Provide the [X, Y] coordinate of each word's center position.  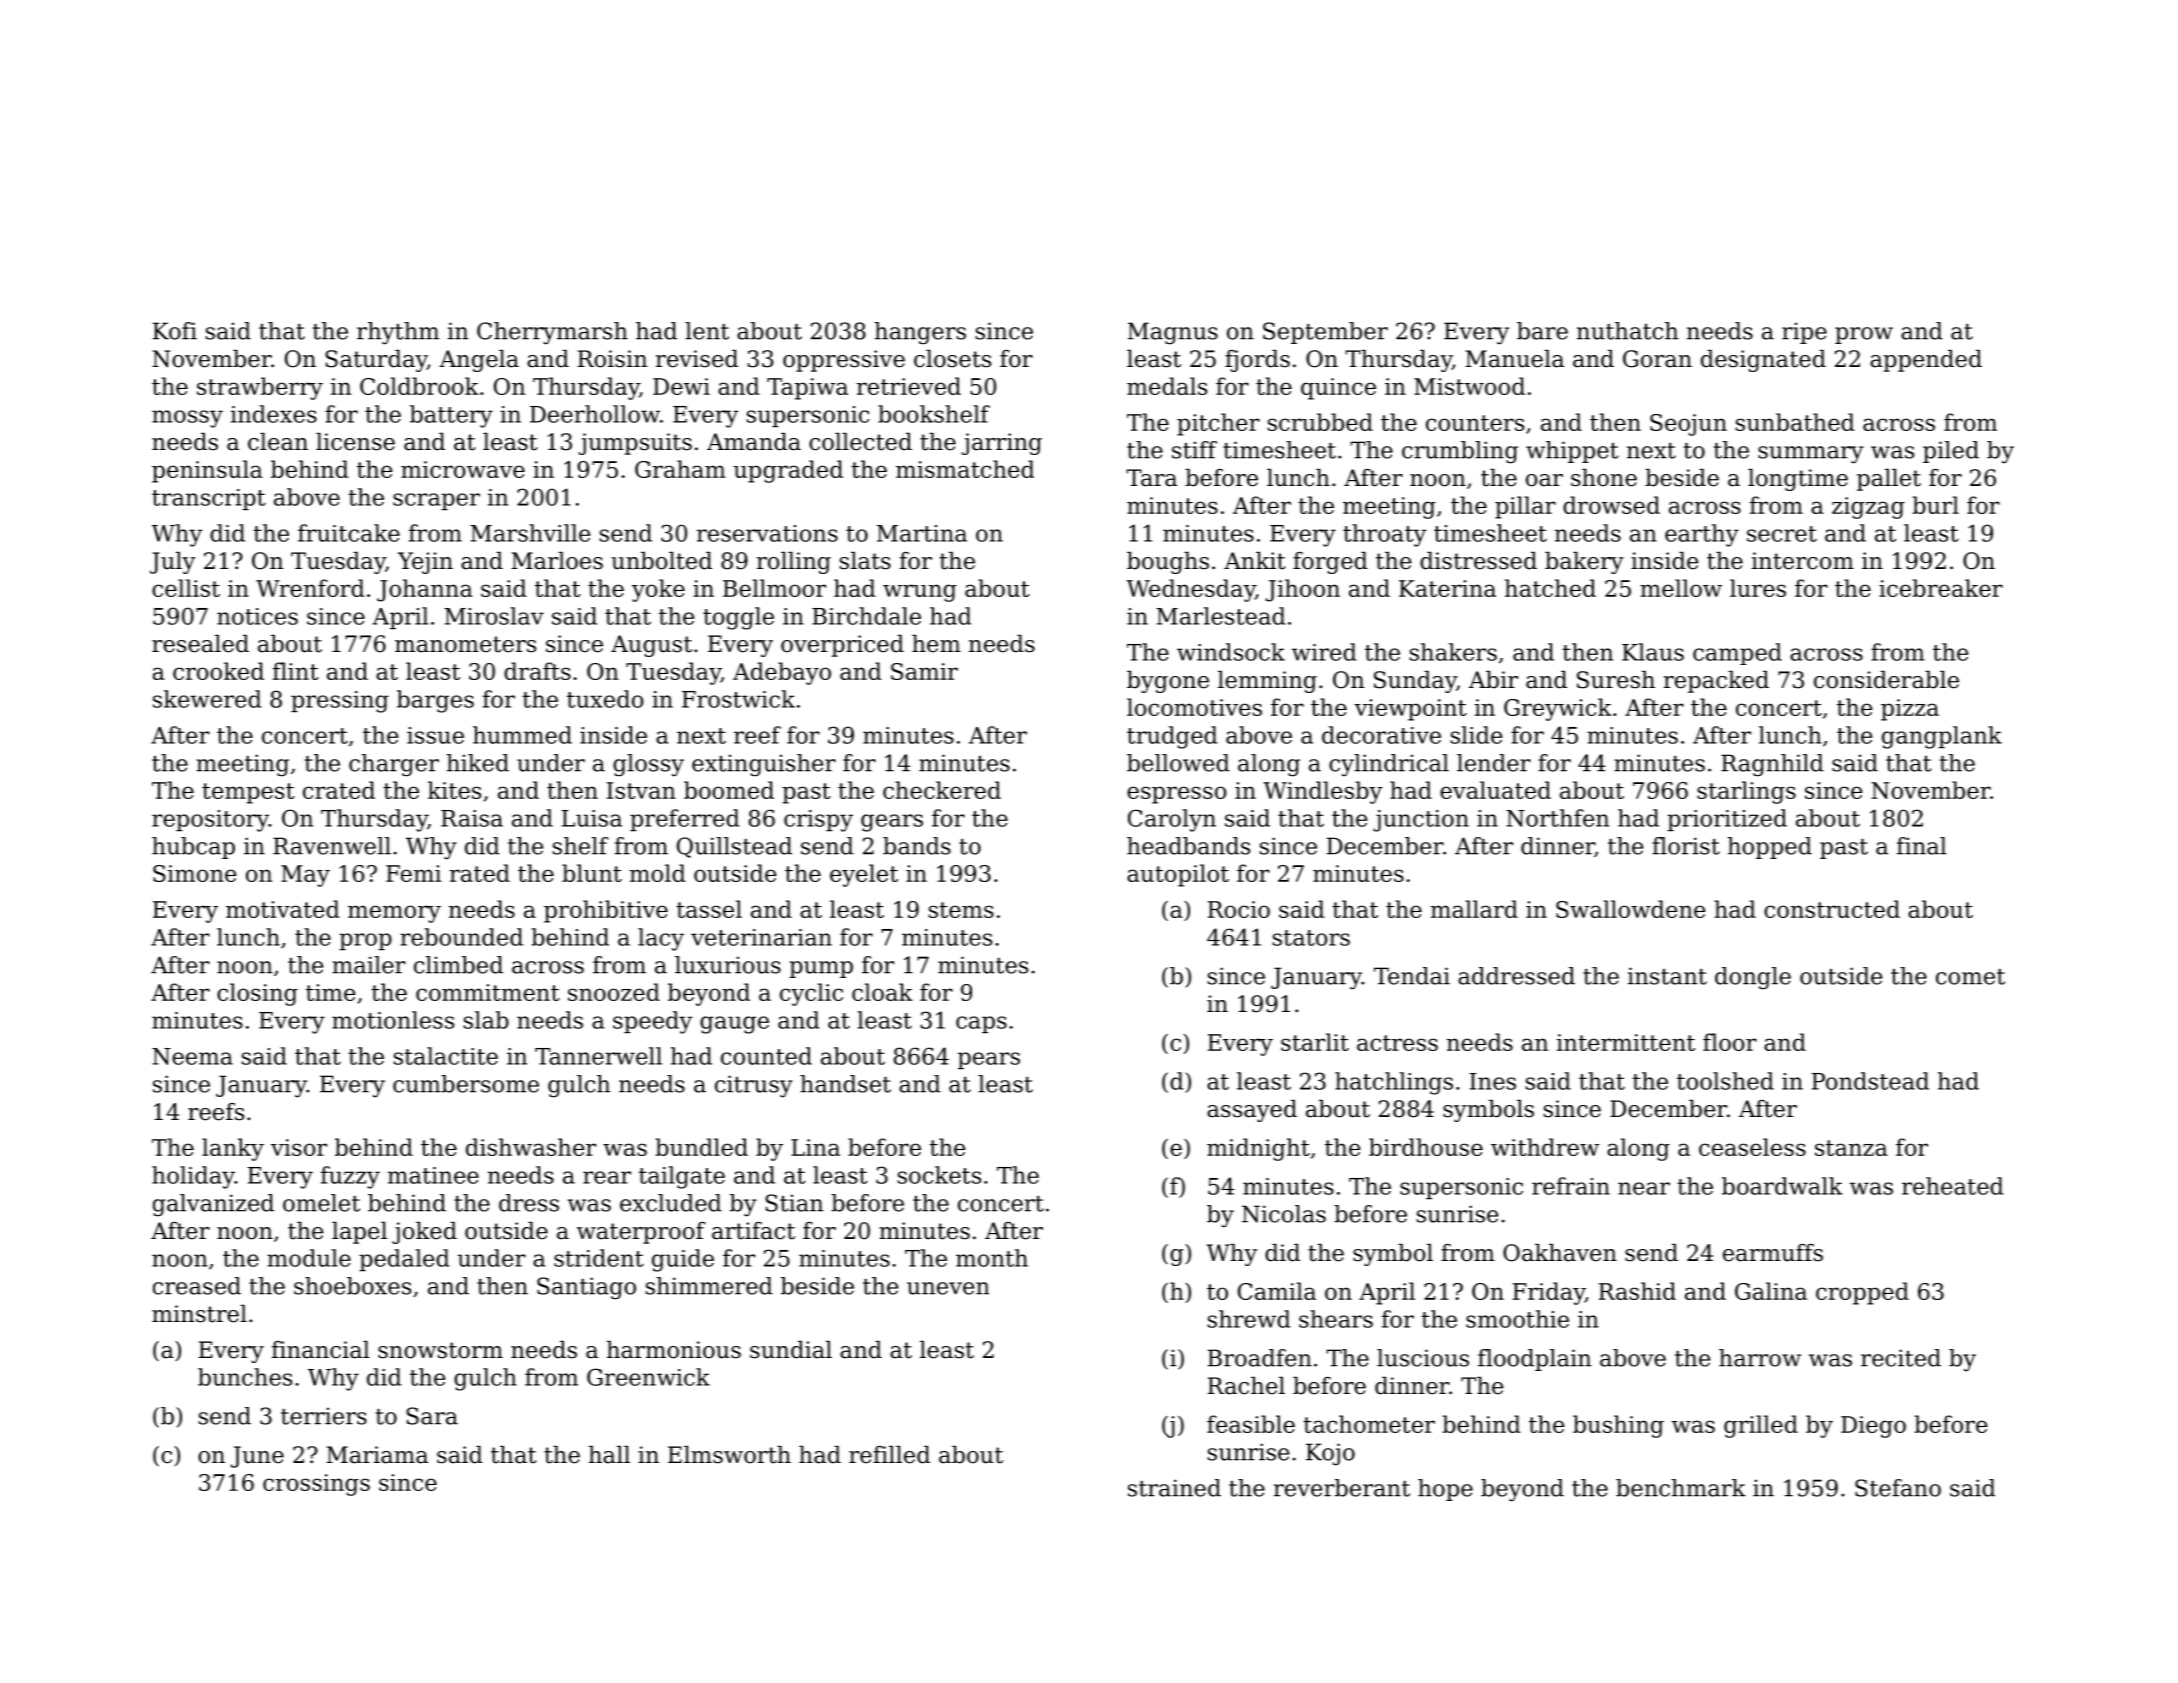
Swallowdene [1631, 909]
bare [1542, 331]
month [992, 1258]
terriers [324, 1416]
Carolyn [1172, 820]
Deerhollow [595, 414]
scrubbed [1320, 422]
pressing [340, 702]
